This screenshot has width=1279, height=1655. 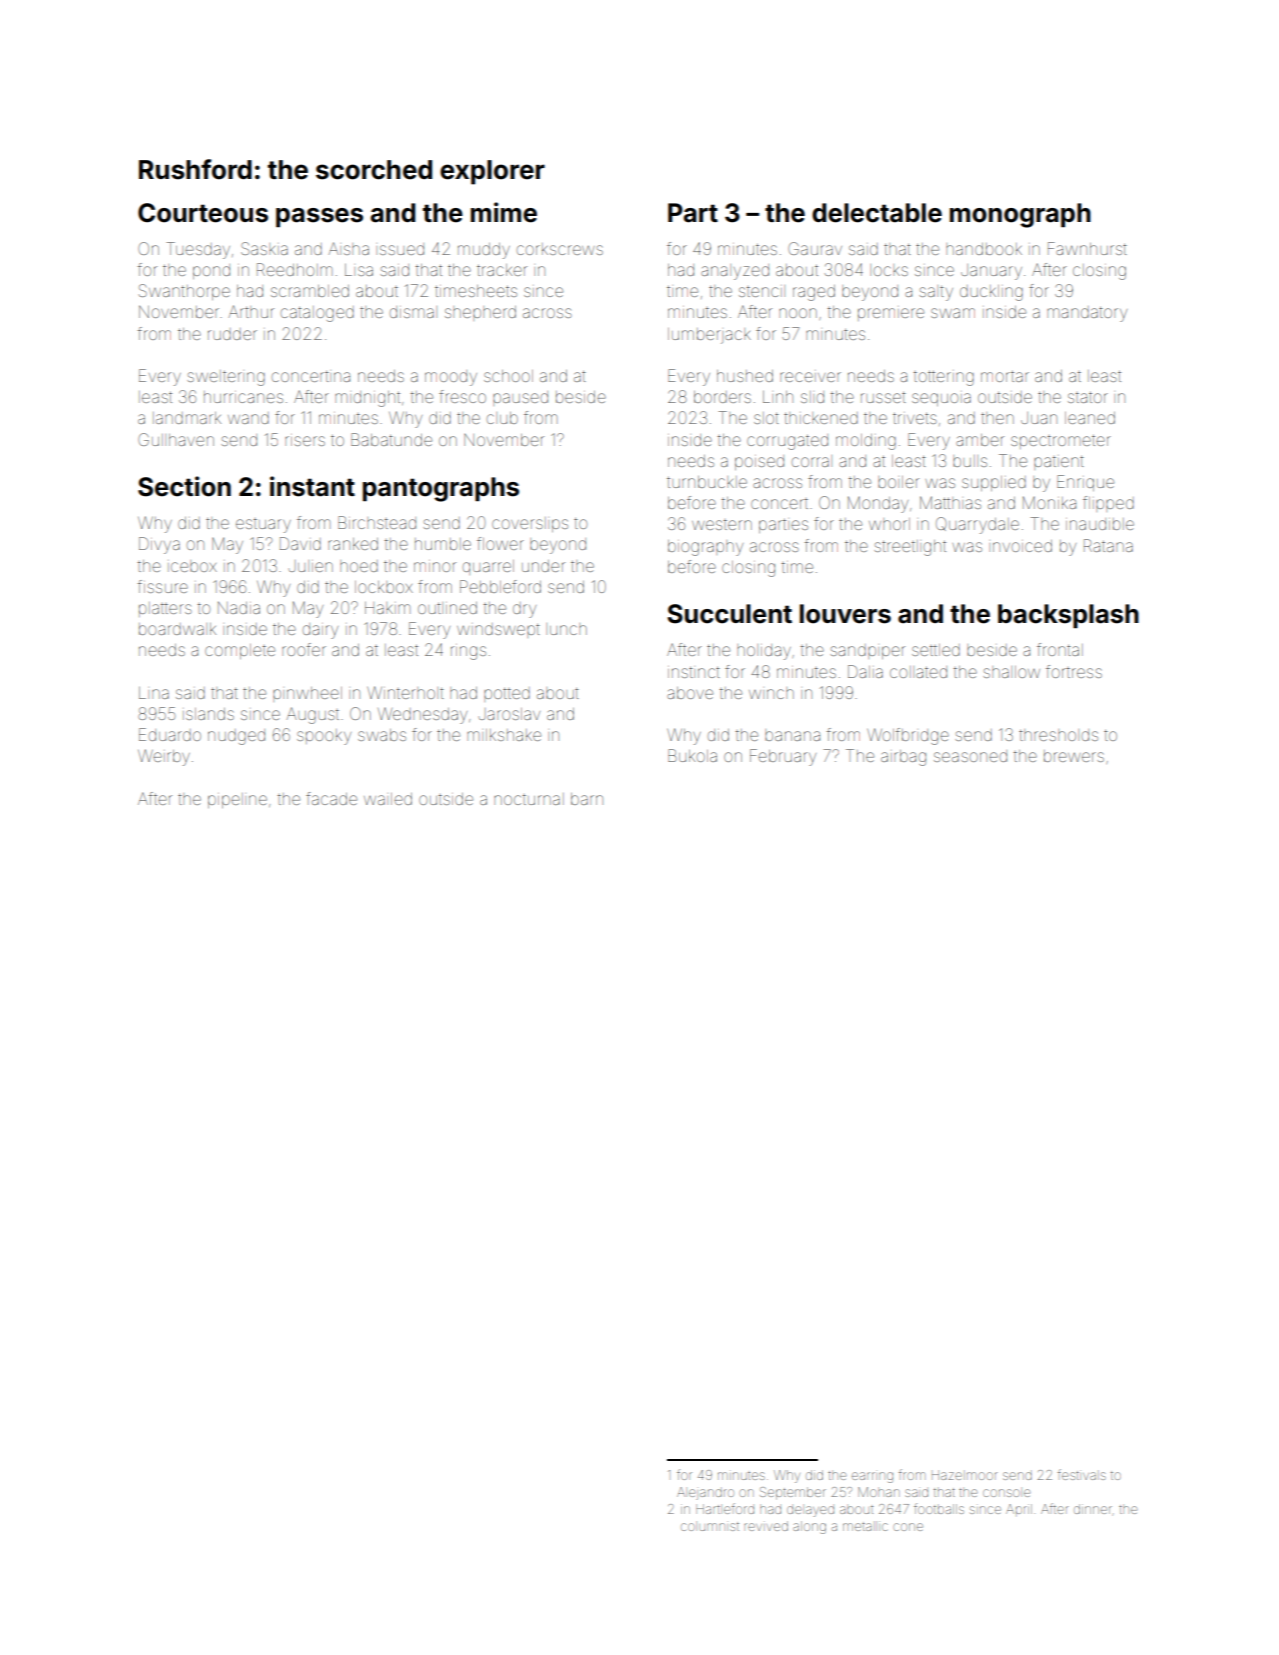 What do you see at coordinates (908, 736) in the screenshot?
I see `Wolfbridge` at bounding box center [908, 736].
